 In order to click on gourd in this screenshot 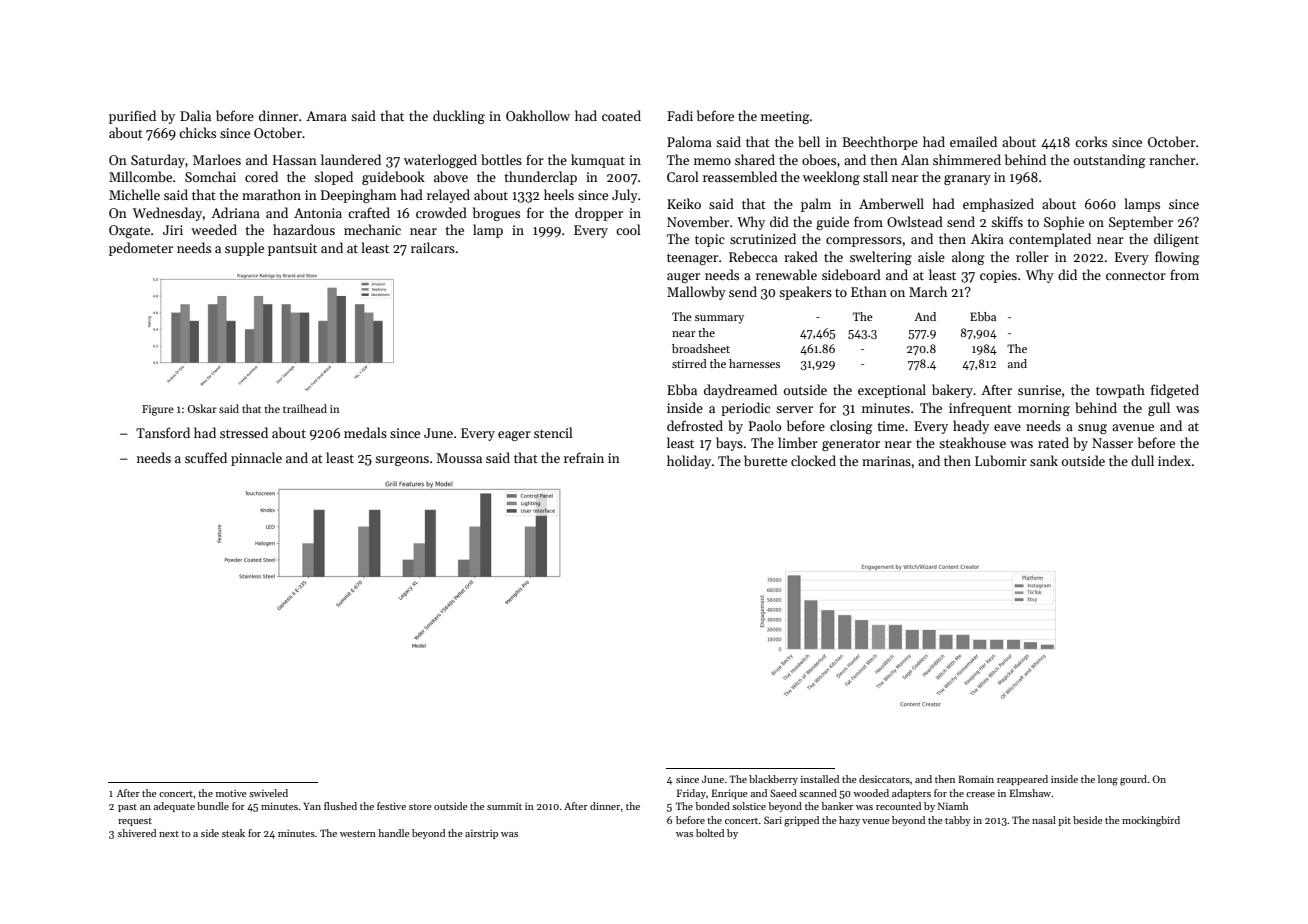, I will do `click(1133, 780)`.
